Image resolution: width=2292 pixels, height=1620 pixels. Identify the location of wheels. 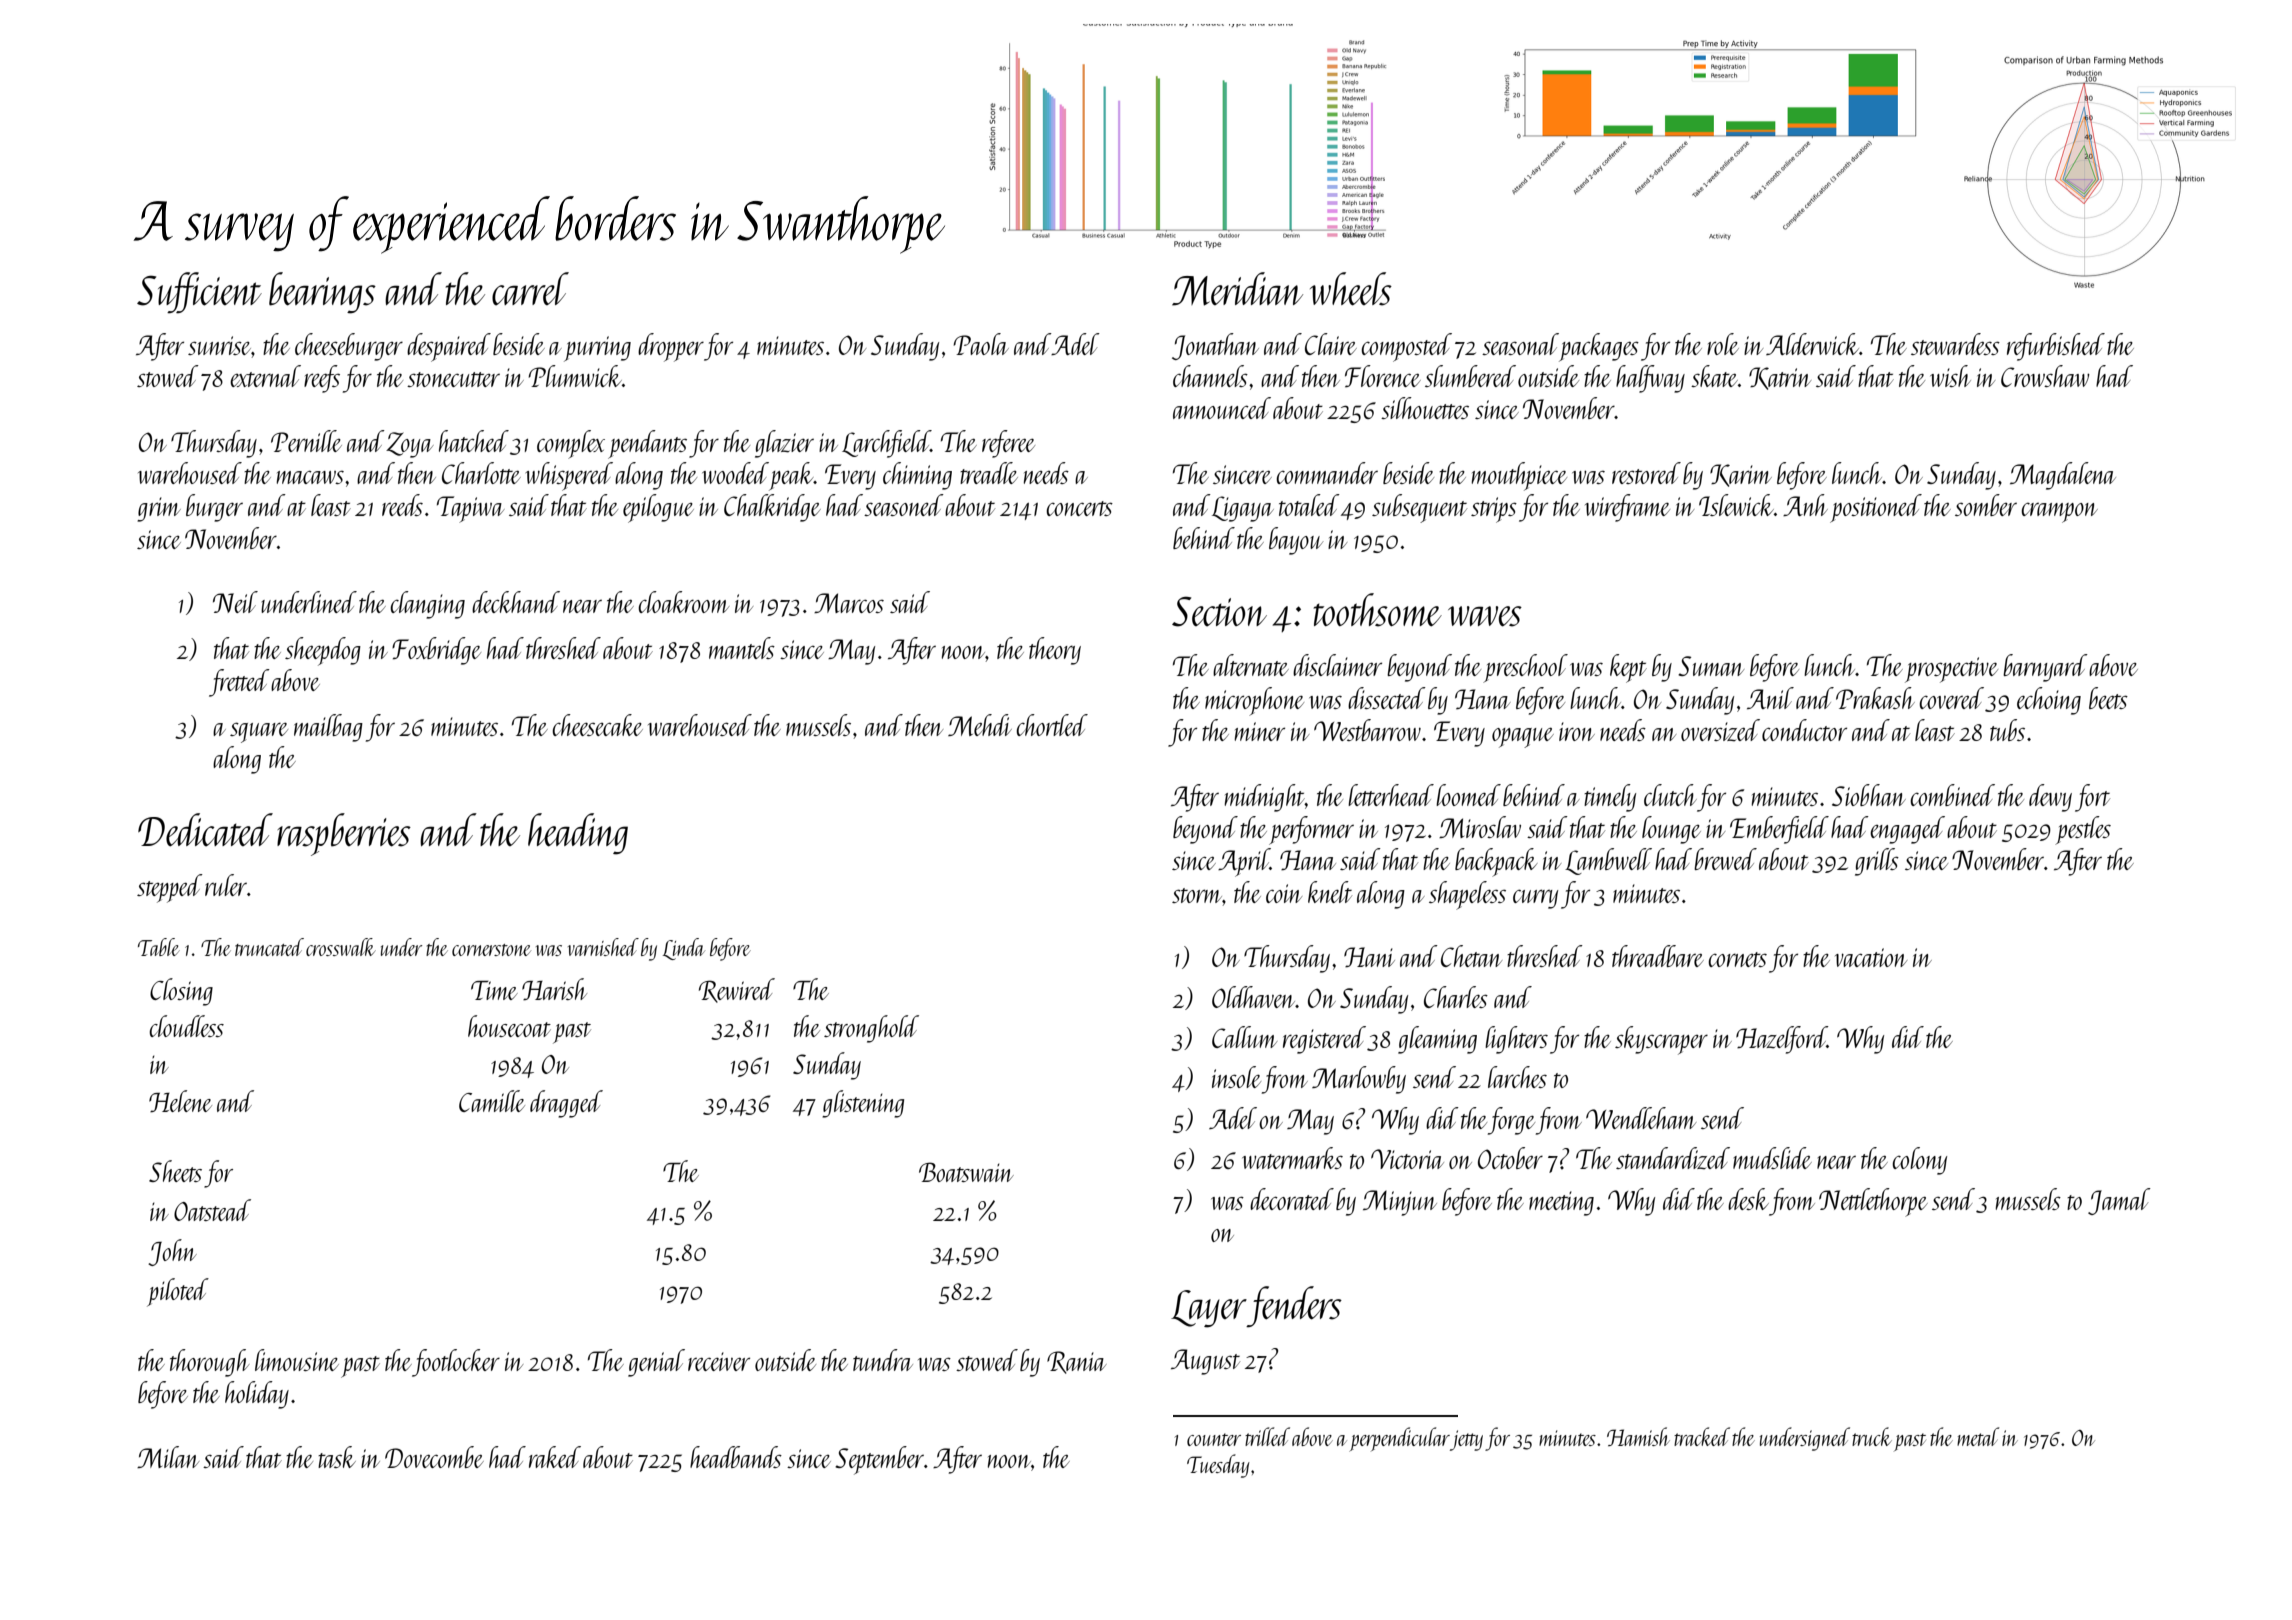
(1351, 289).
